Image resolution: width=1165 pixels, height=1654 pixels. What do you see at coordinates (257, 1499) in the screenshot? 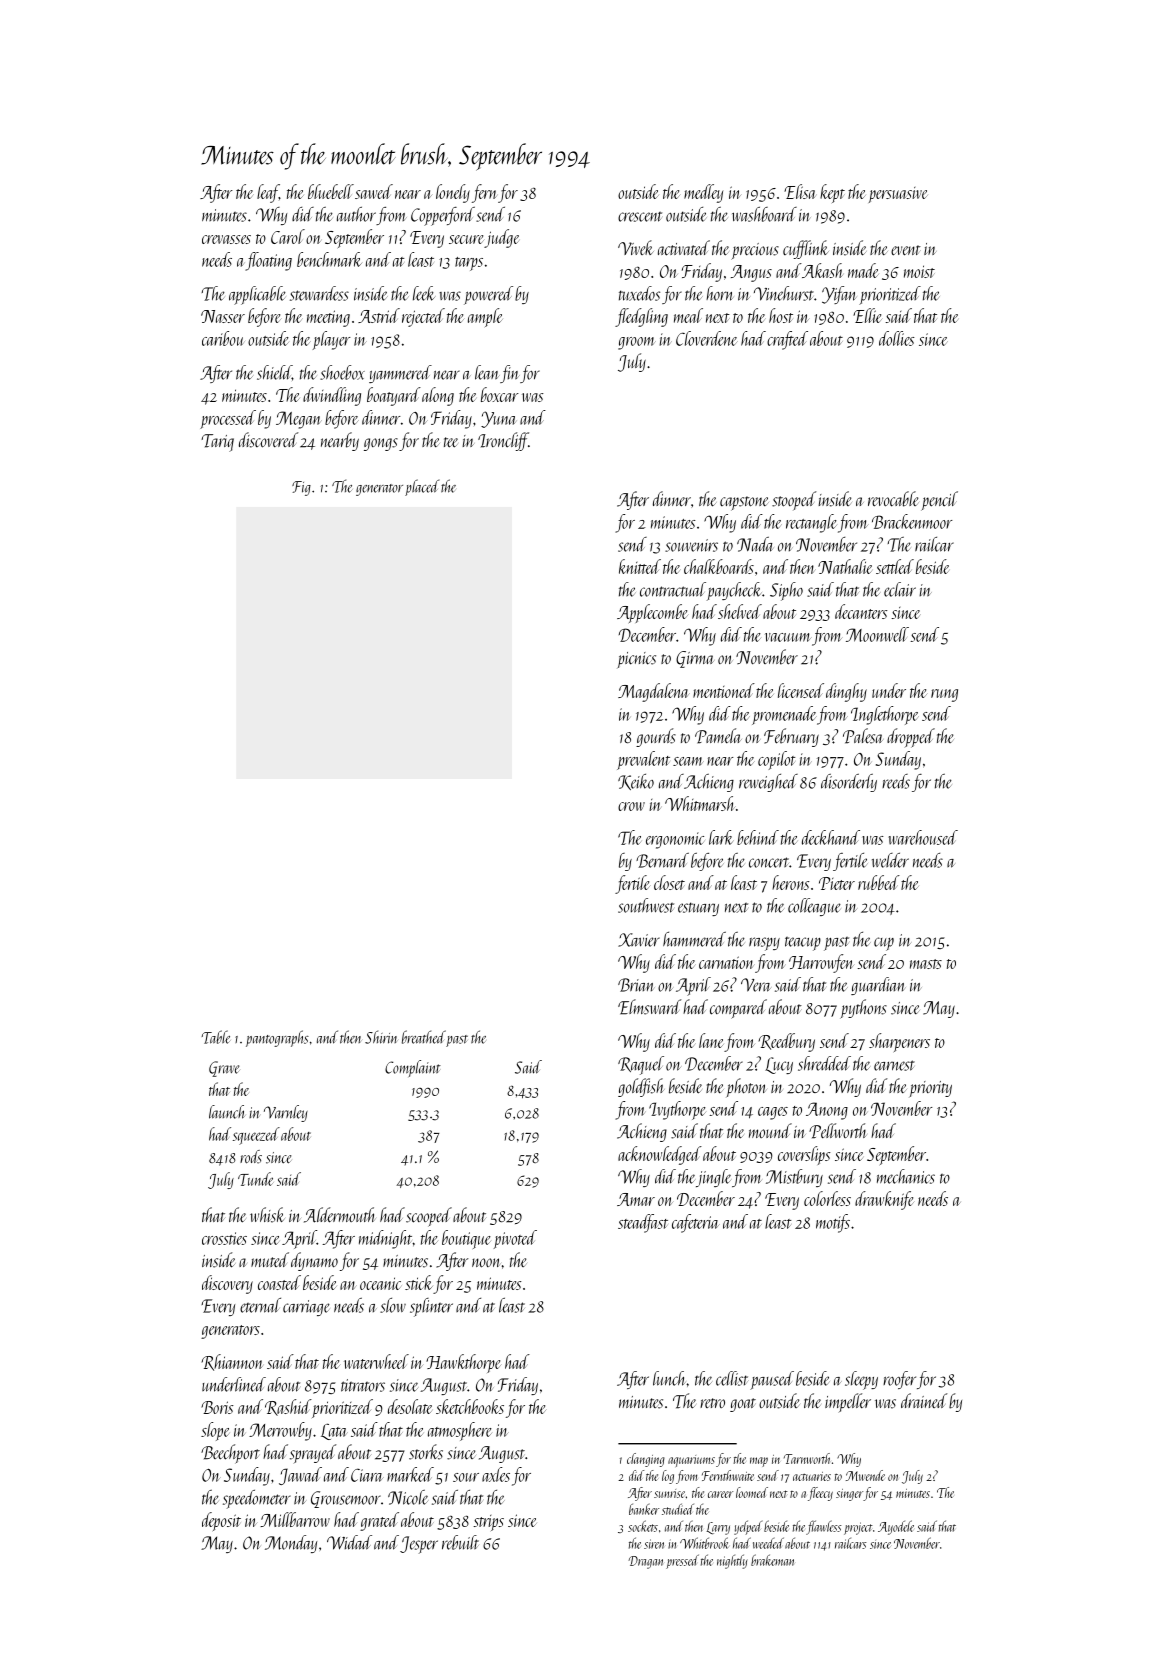
I see `speedometer` at bounding box center [257, 1499].
